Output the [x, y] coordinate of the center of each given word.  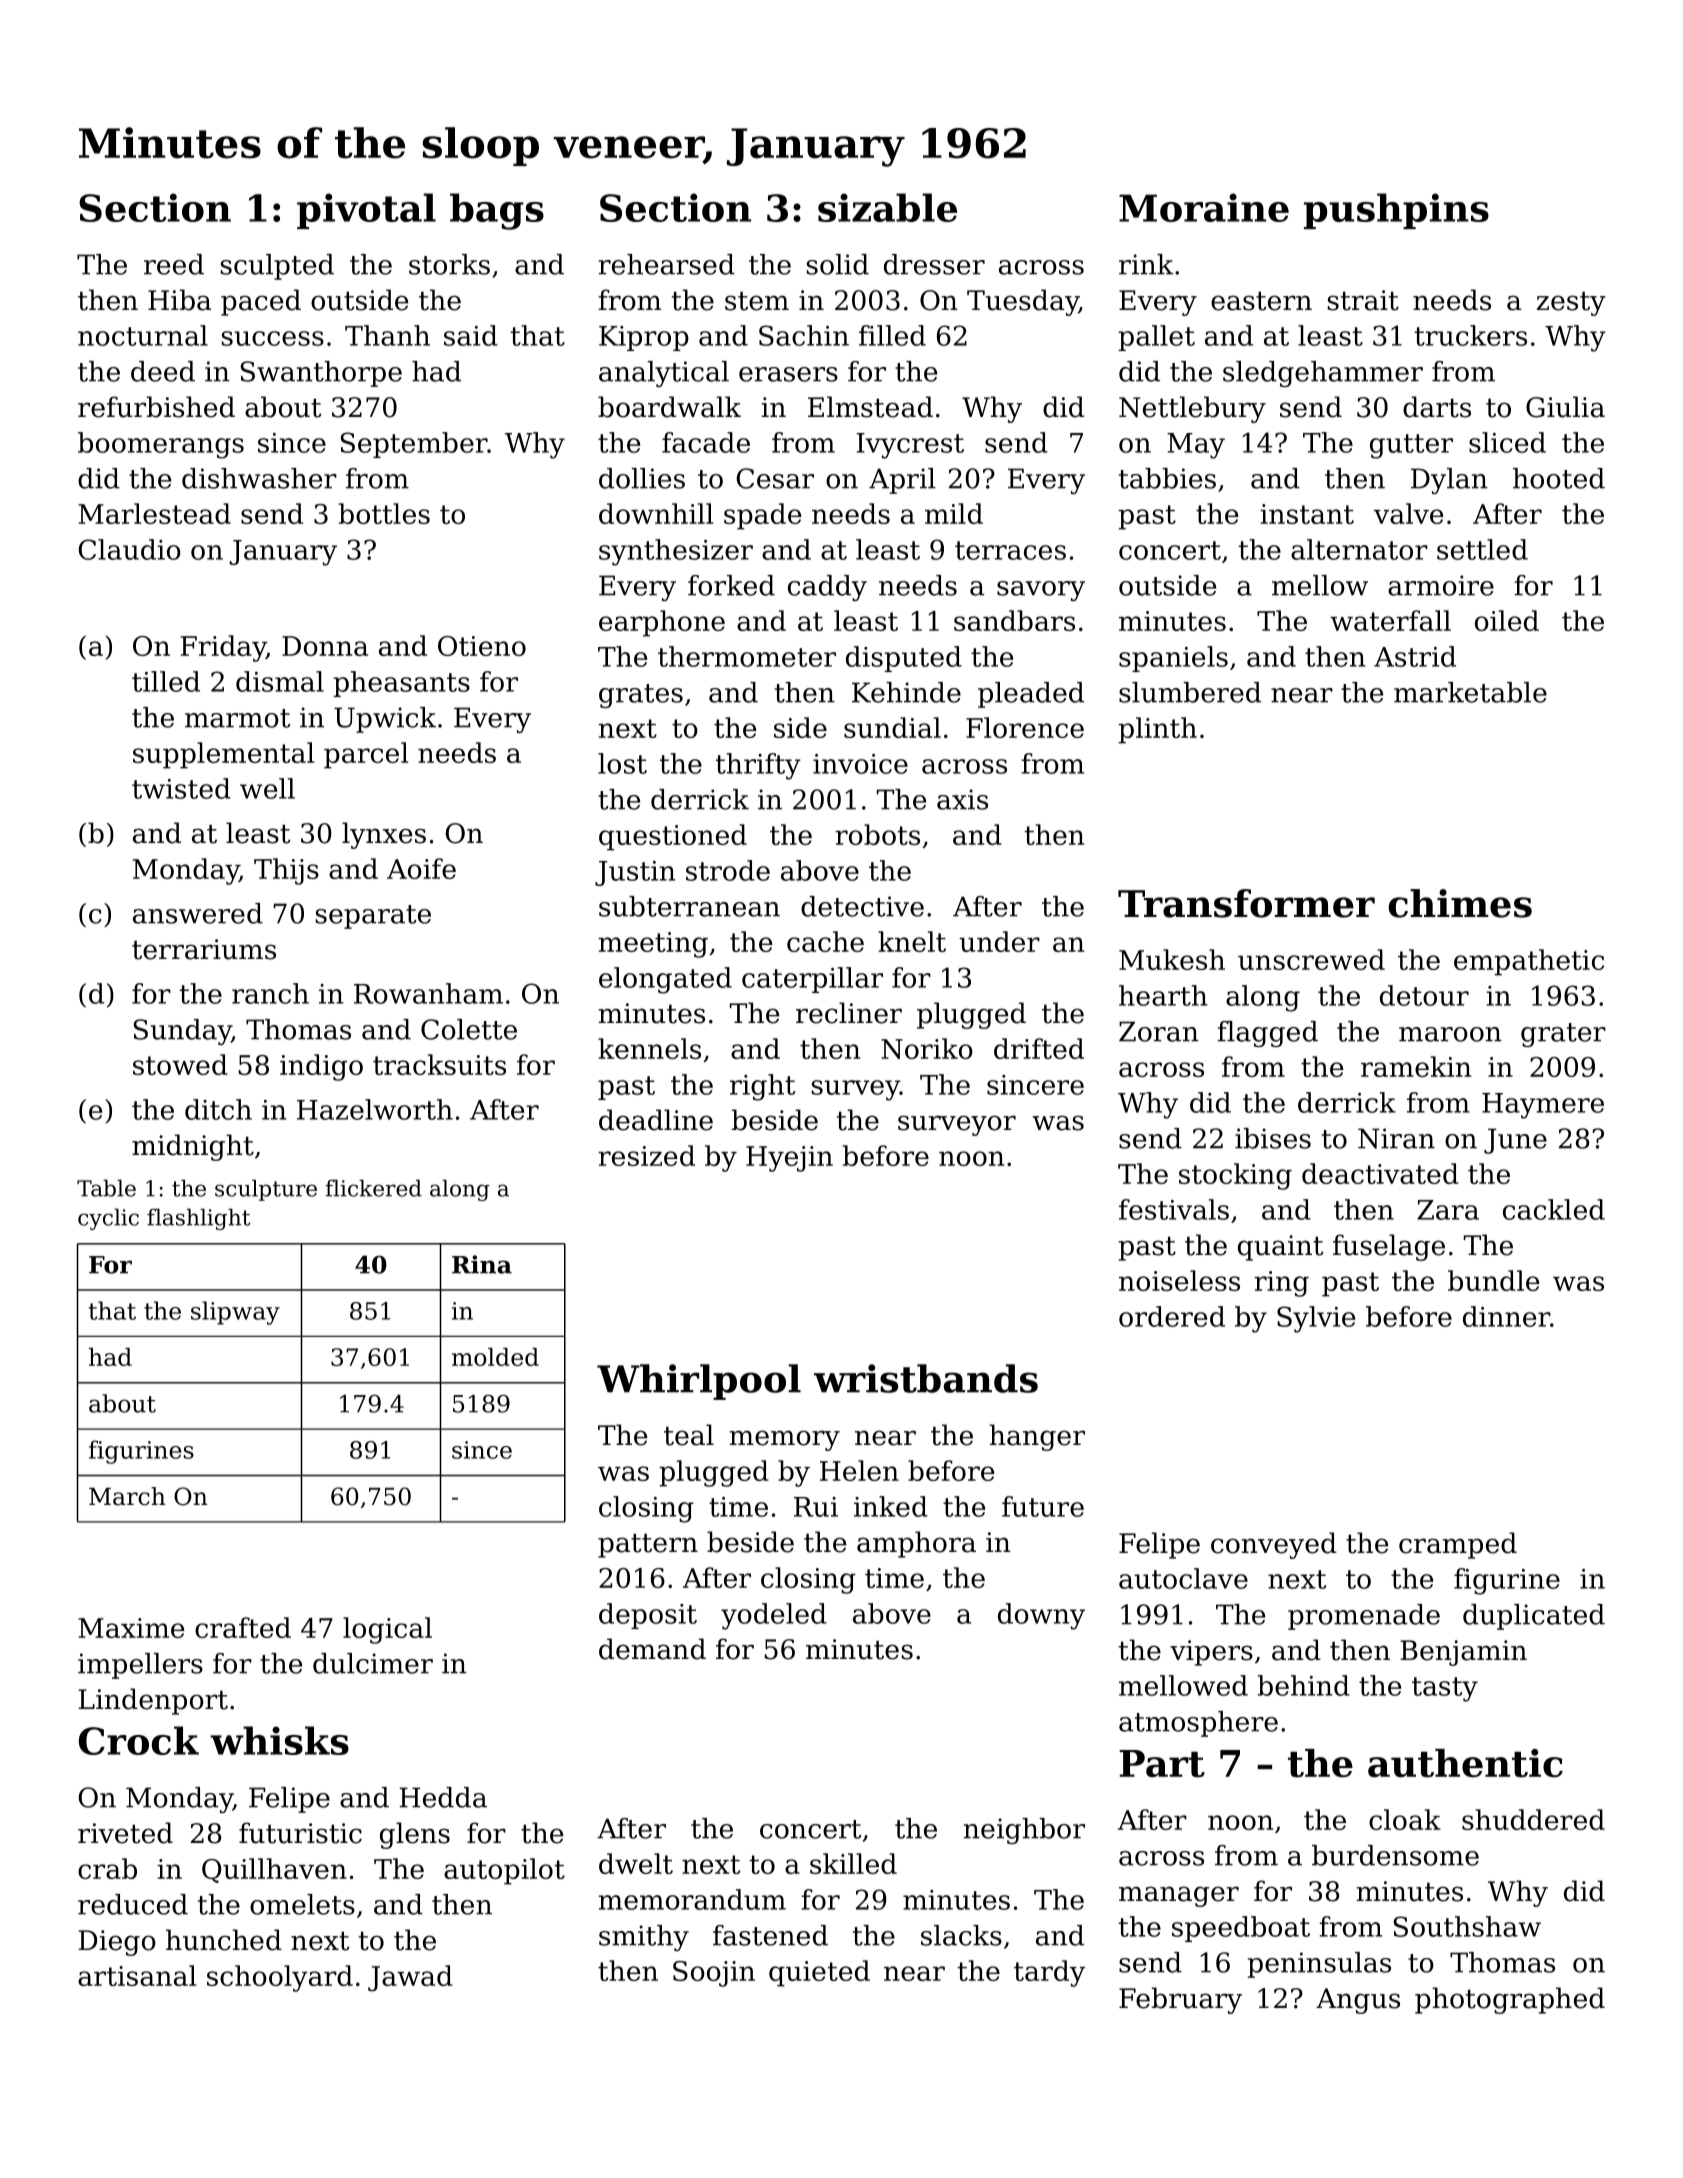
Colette [469, 1029]
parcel [366, 755]
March [127, 1496]
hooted [1559, 478]
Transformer [1246, 903]
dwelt [636, 1863]
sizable [887, 207]
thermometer [747, 656]
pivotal [366, 211]
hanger [1037, 1437]
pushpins [1396, 211]
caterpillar [812, 980]
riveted [125, 1833]
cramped [1458, 1545]
